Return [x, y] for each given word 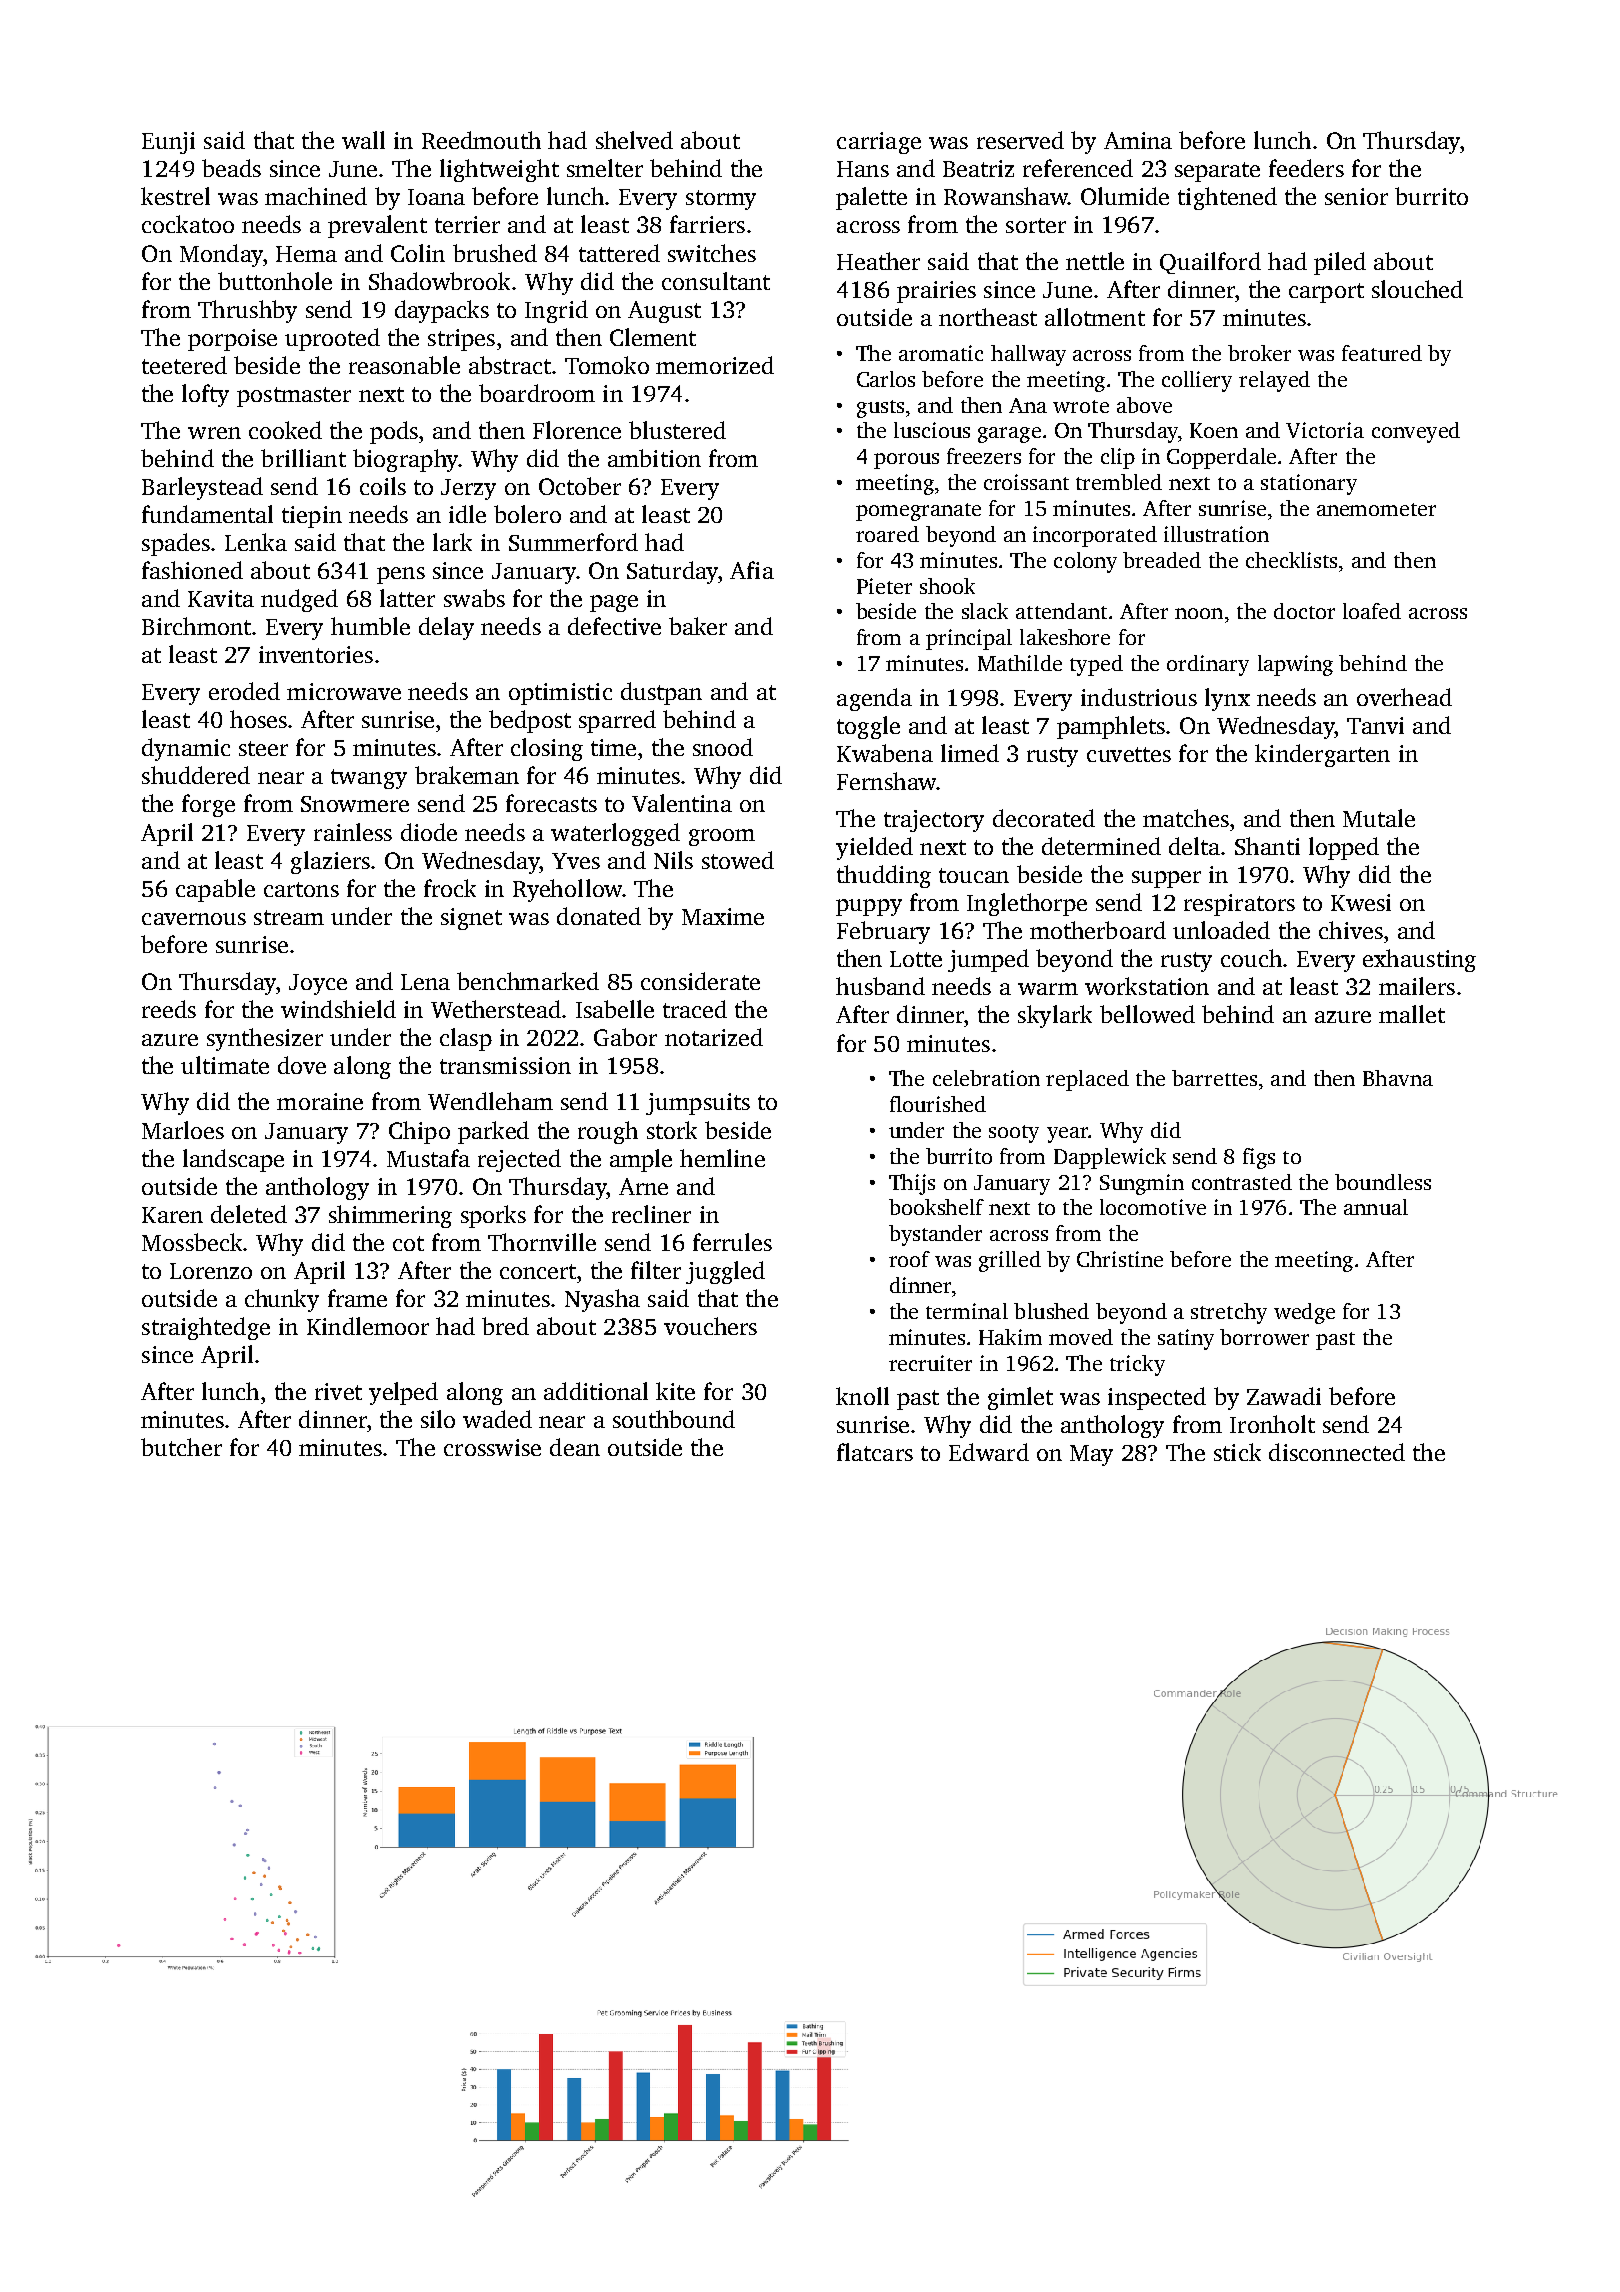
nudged [299, 600]
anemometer [1376, 509]
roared [887, 534]
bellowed [1147, 1014]
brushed [495, 253]
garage [1009, 435]
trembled [1119, 482]
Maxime [723, 916]
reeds [169, 1009]
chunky [282, 1300]
